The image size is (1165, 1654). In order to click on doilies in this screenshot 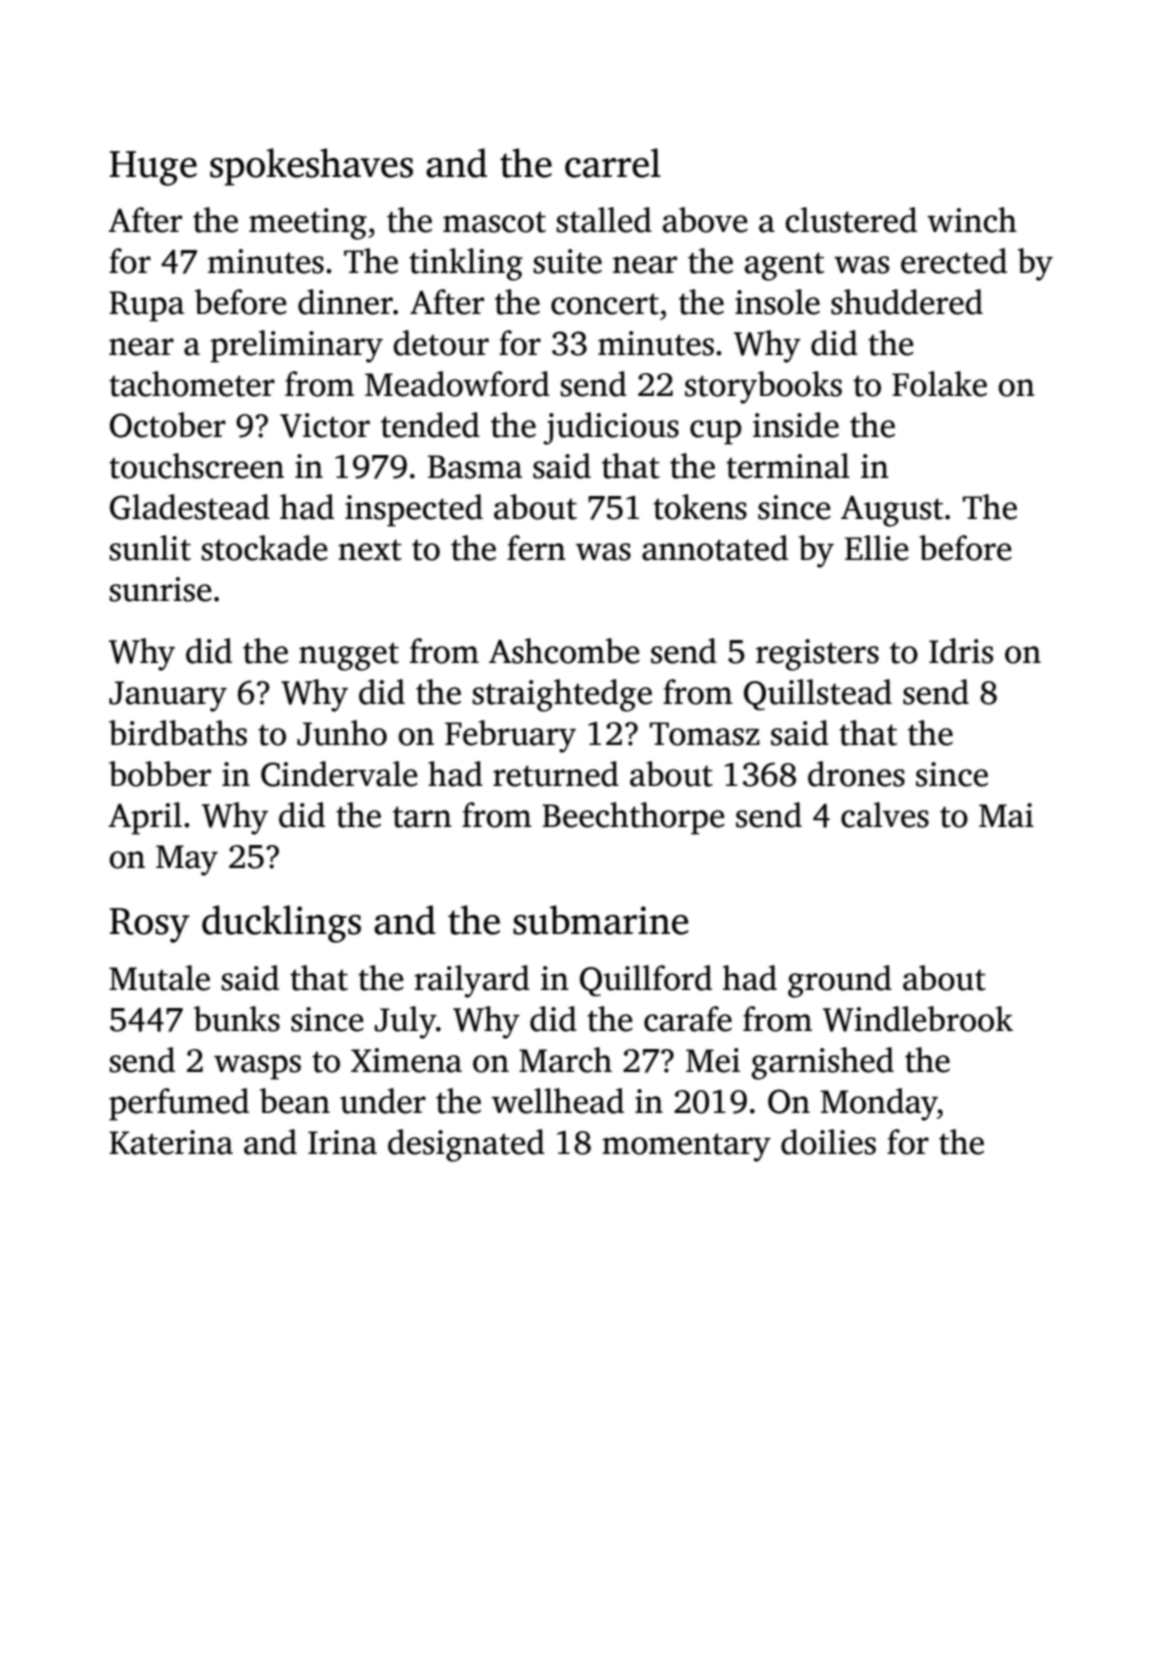, I will do `click(828, 1142)`.
